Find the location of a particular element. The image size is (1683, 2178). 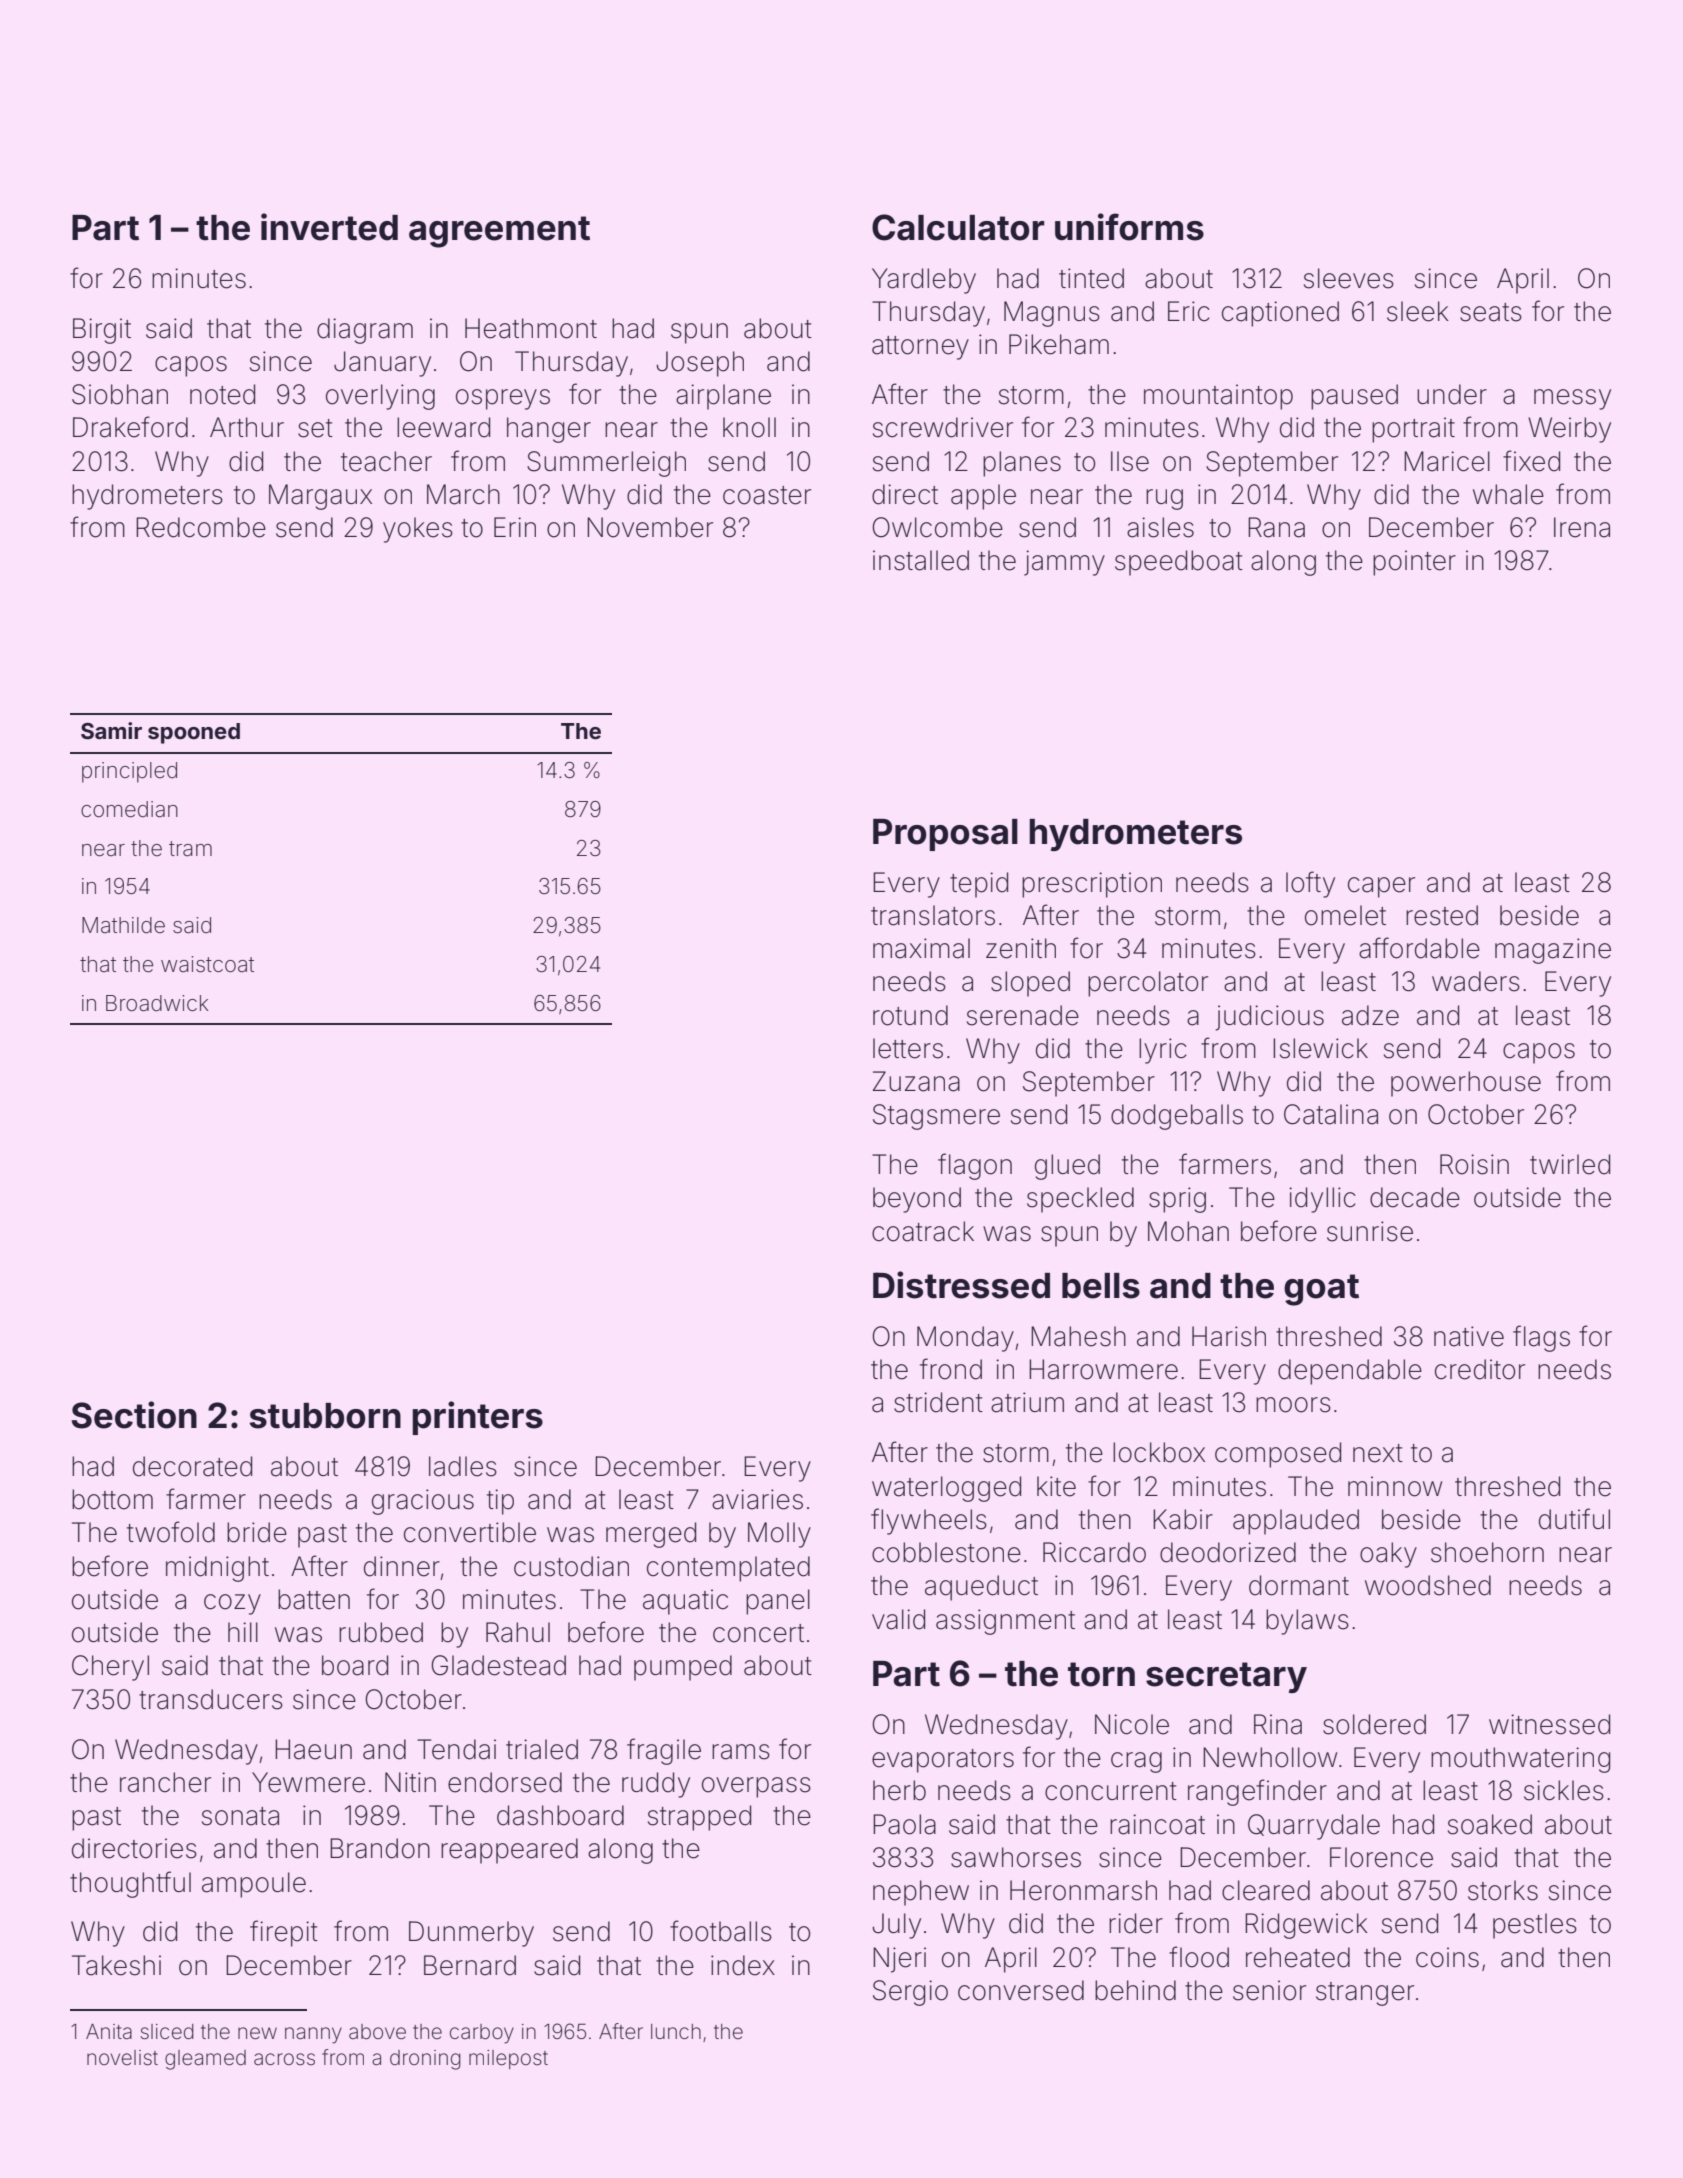

thoughtful is located at coordinates (130, 1884).
